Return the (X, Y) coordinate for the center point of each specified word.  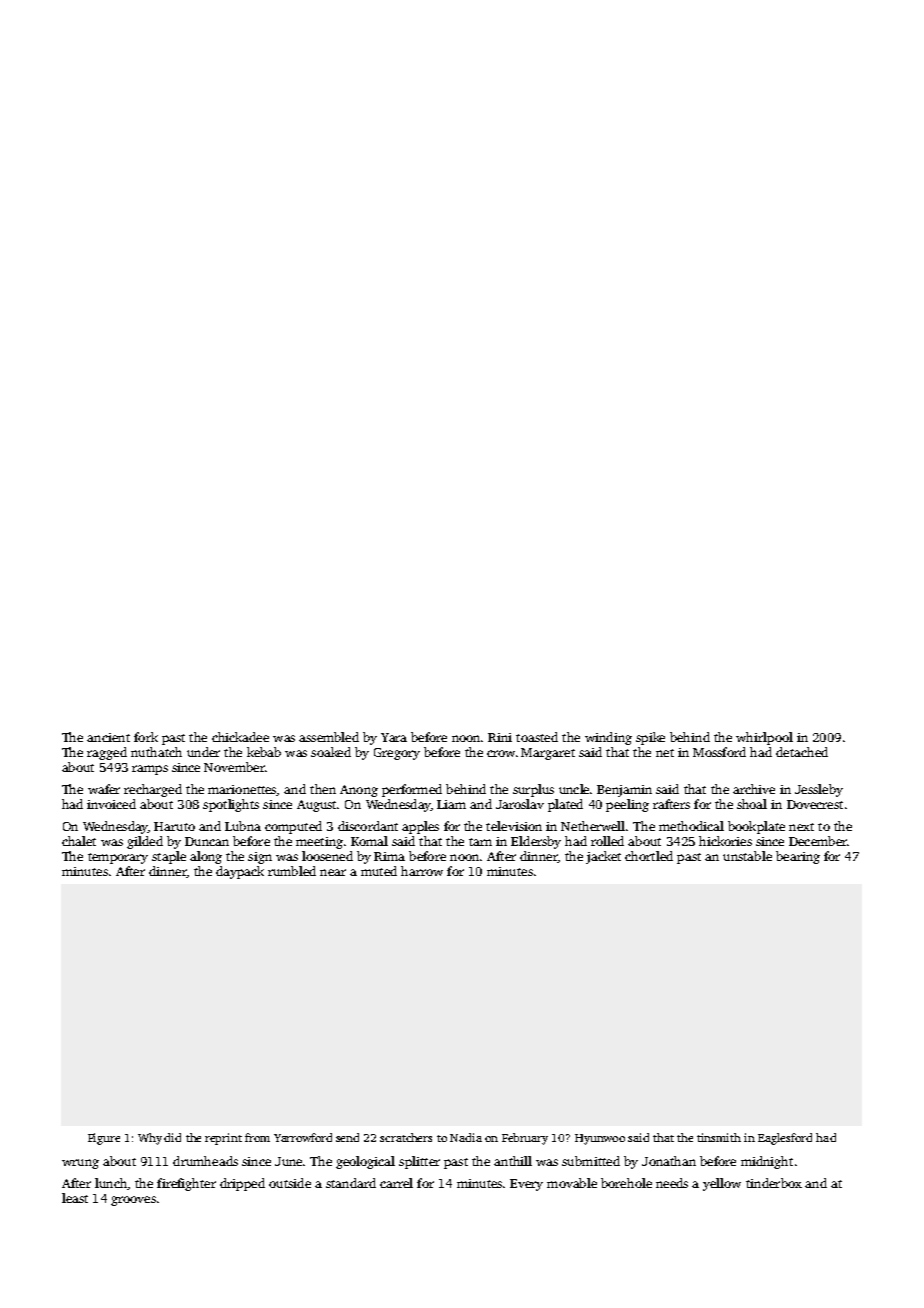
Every (526, 1185)
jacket (603, 857)
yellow (722, 1184)
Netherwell (593, 826)
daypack (240, 872)
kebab (264, 752)
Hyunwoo (600, 1139)
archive (754, 789)
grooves (133, 1201)
